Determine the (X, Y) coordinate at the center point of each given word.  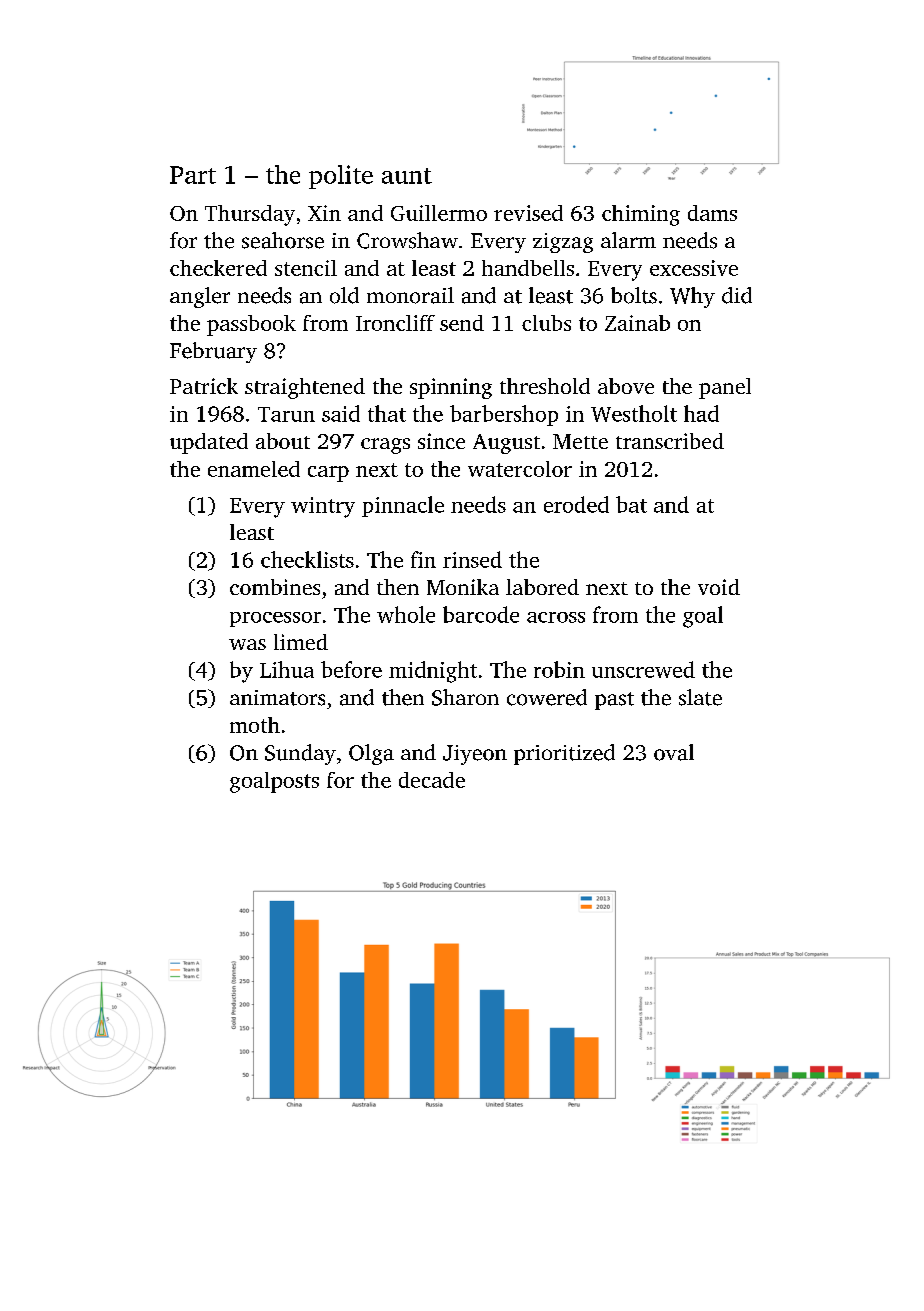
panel (725, 388)
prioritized (564, 754)
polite (341, 177)
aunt (407, 176)
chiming (641, 215)
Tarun (286, 414)
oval (674, 752)
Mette (580, 441)
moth (255, 725)
